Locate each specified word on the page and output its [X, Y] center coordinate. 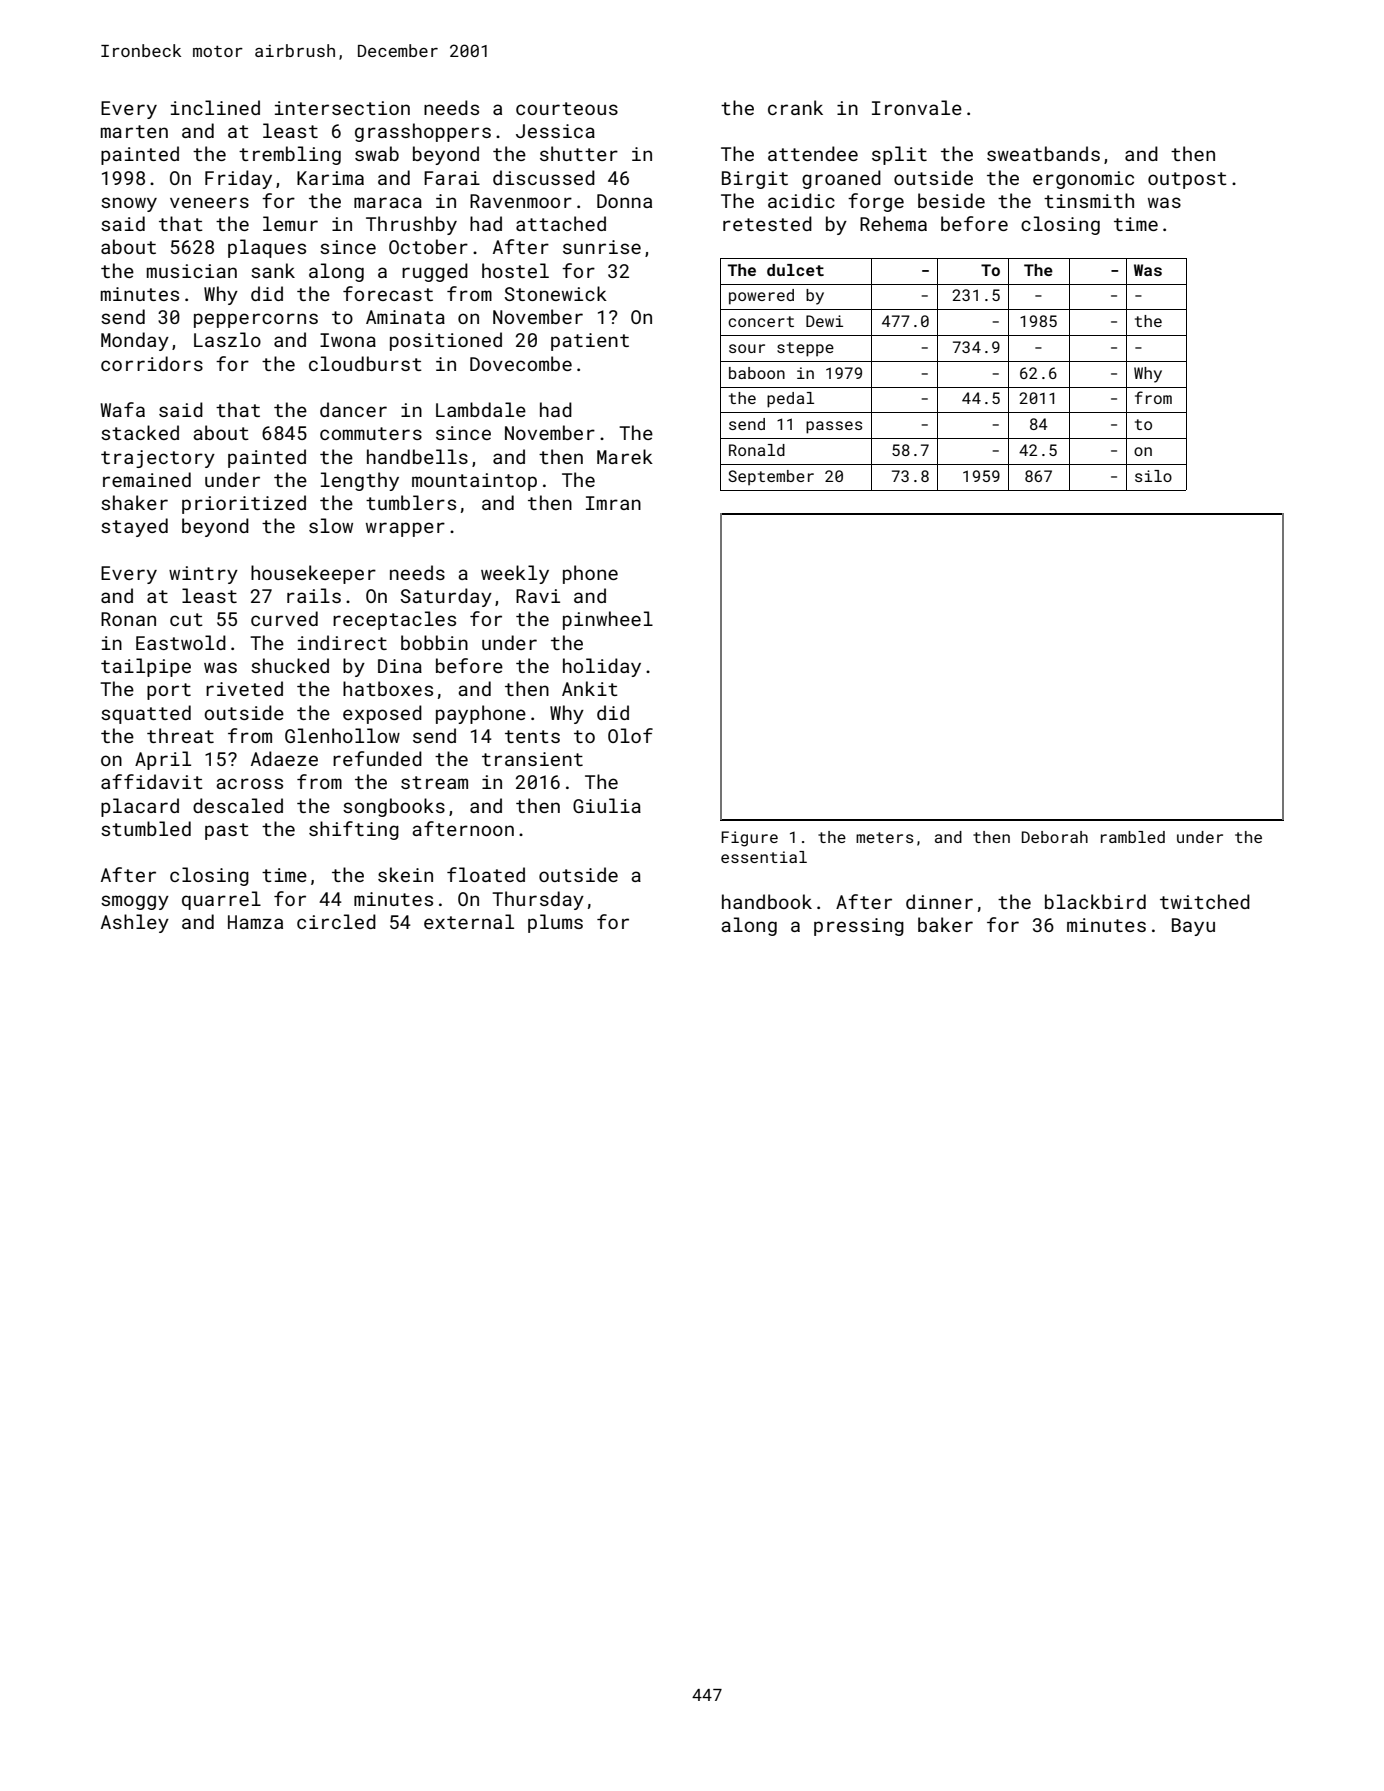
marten [134, 131]
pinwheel [608, 620]
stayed [134, 527]
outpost [1187, 180]
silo [1153, 476]
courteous [567, 108]
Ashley [135, 923]
